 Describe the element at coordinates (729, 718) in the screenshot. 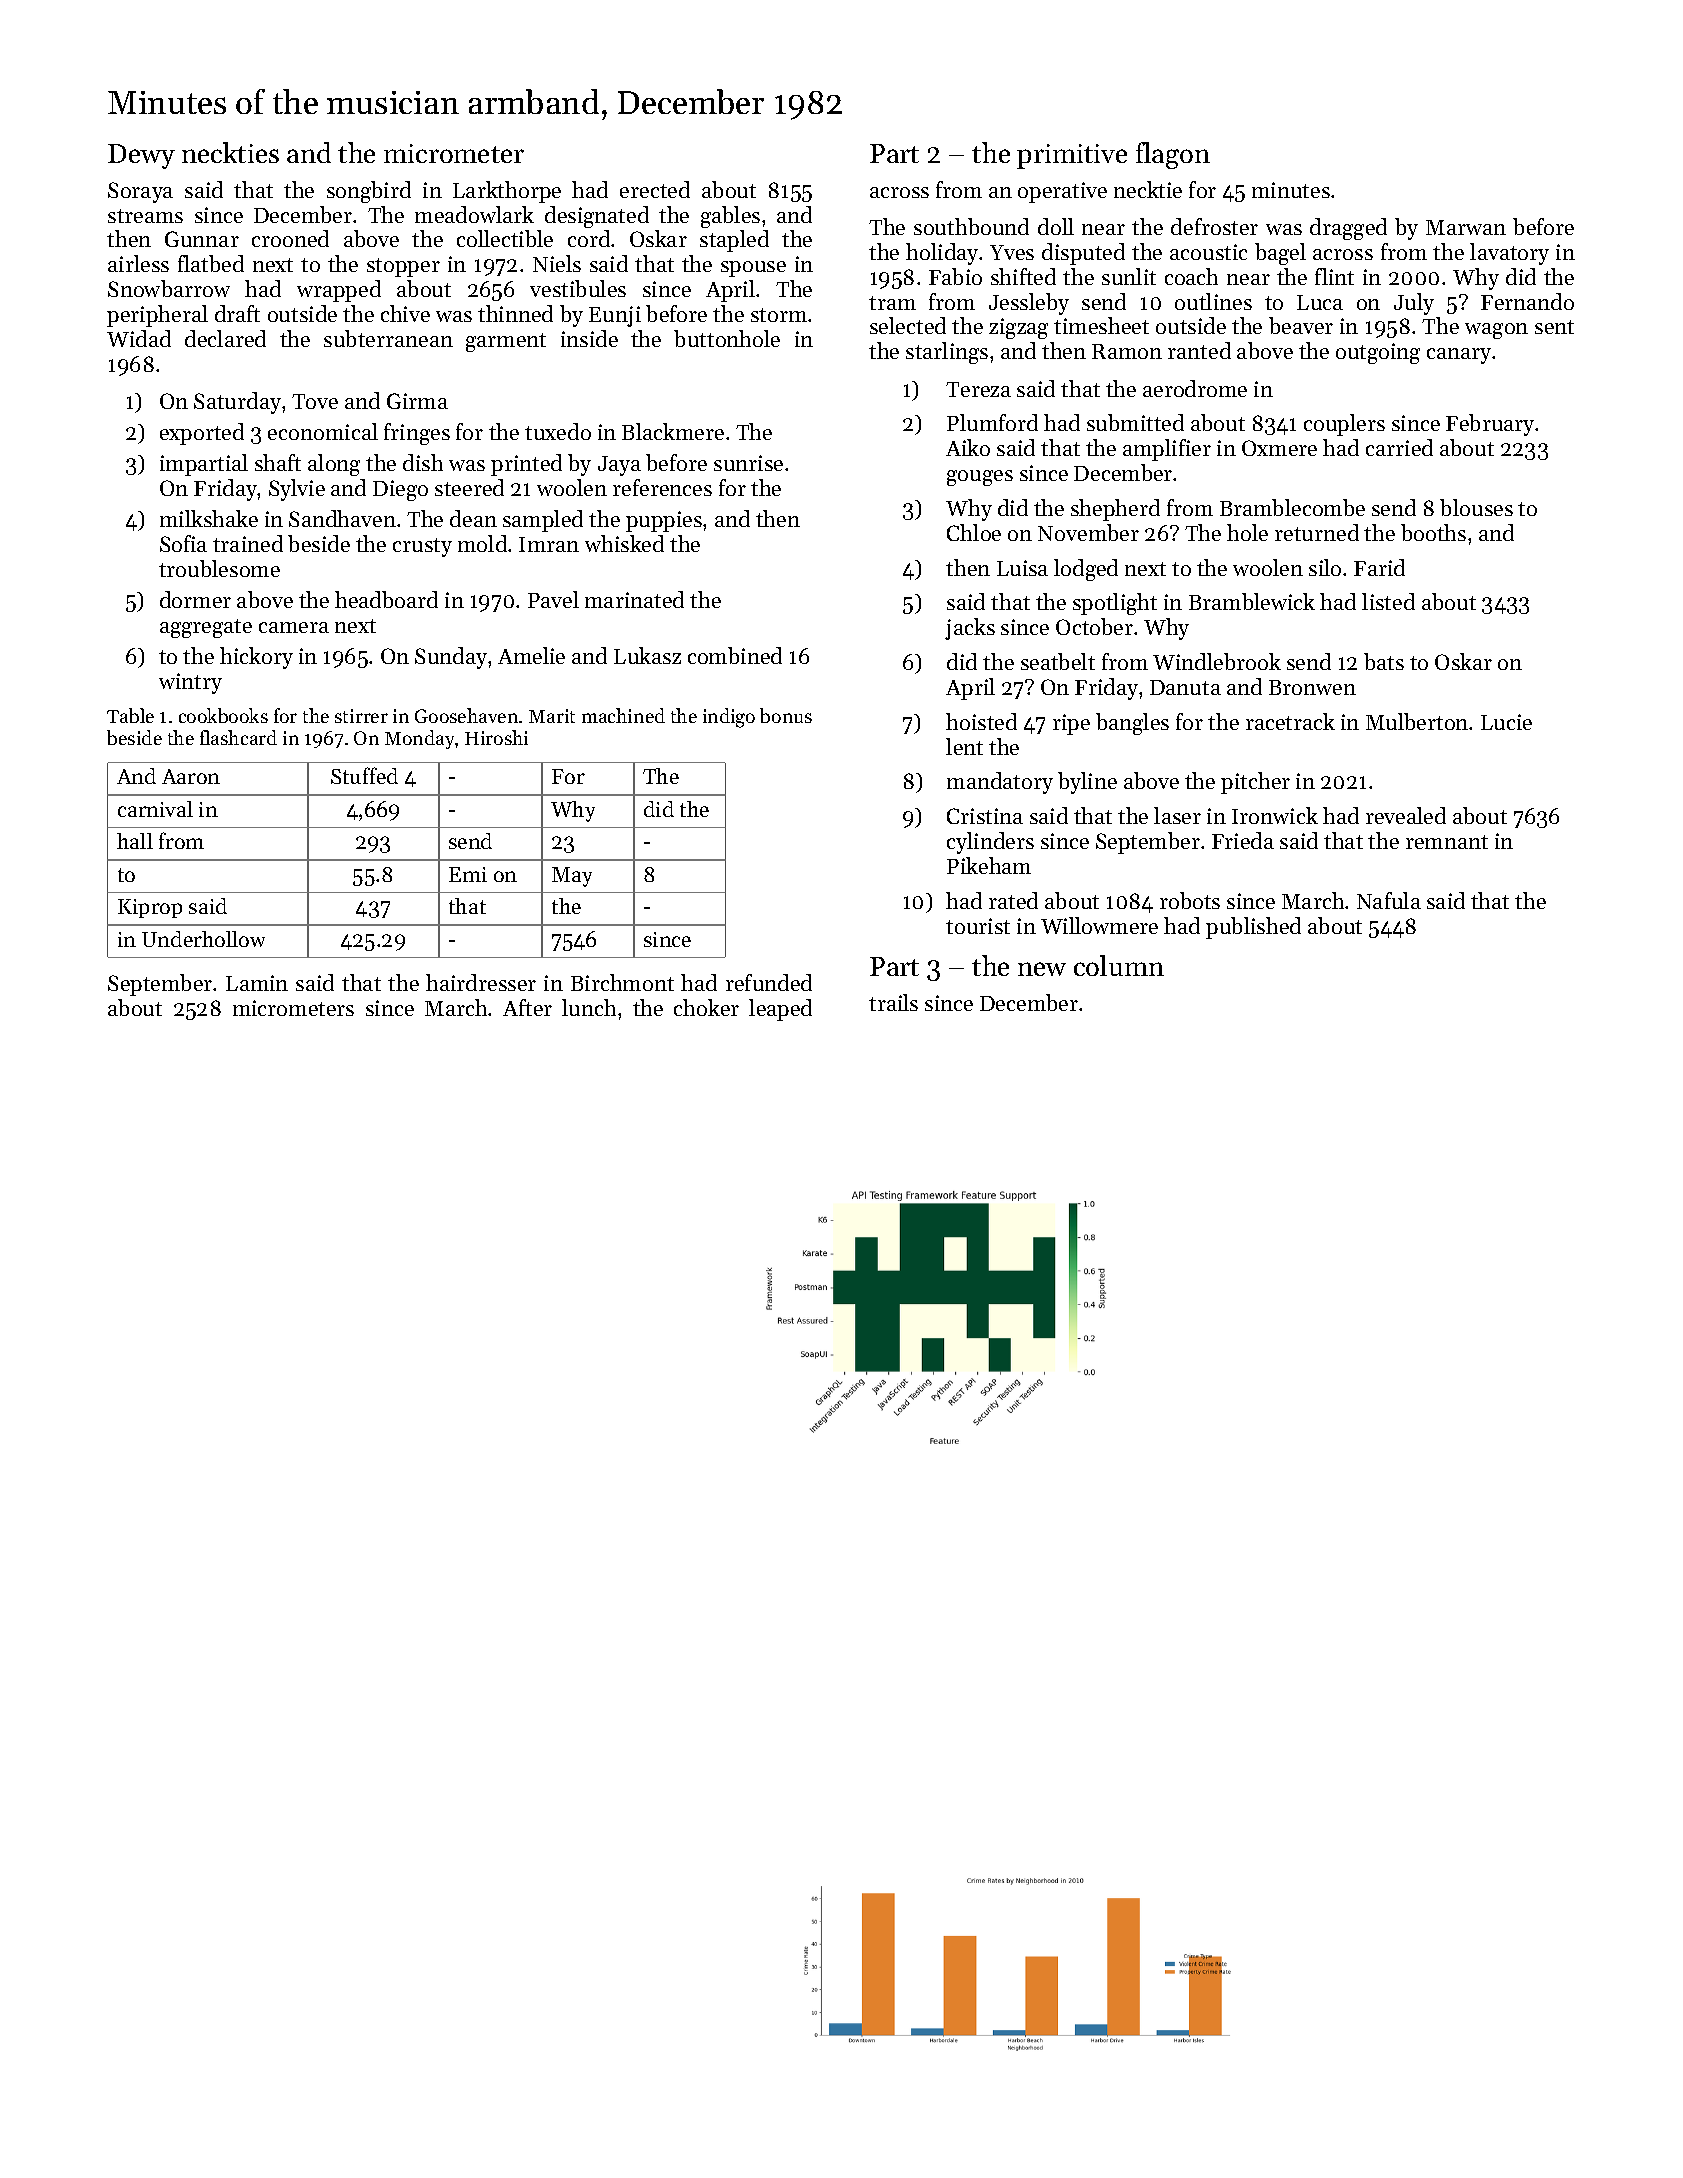

I see `indigo` at that location.
